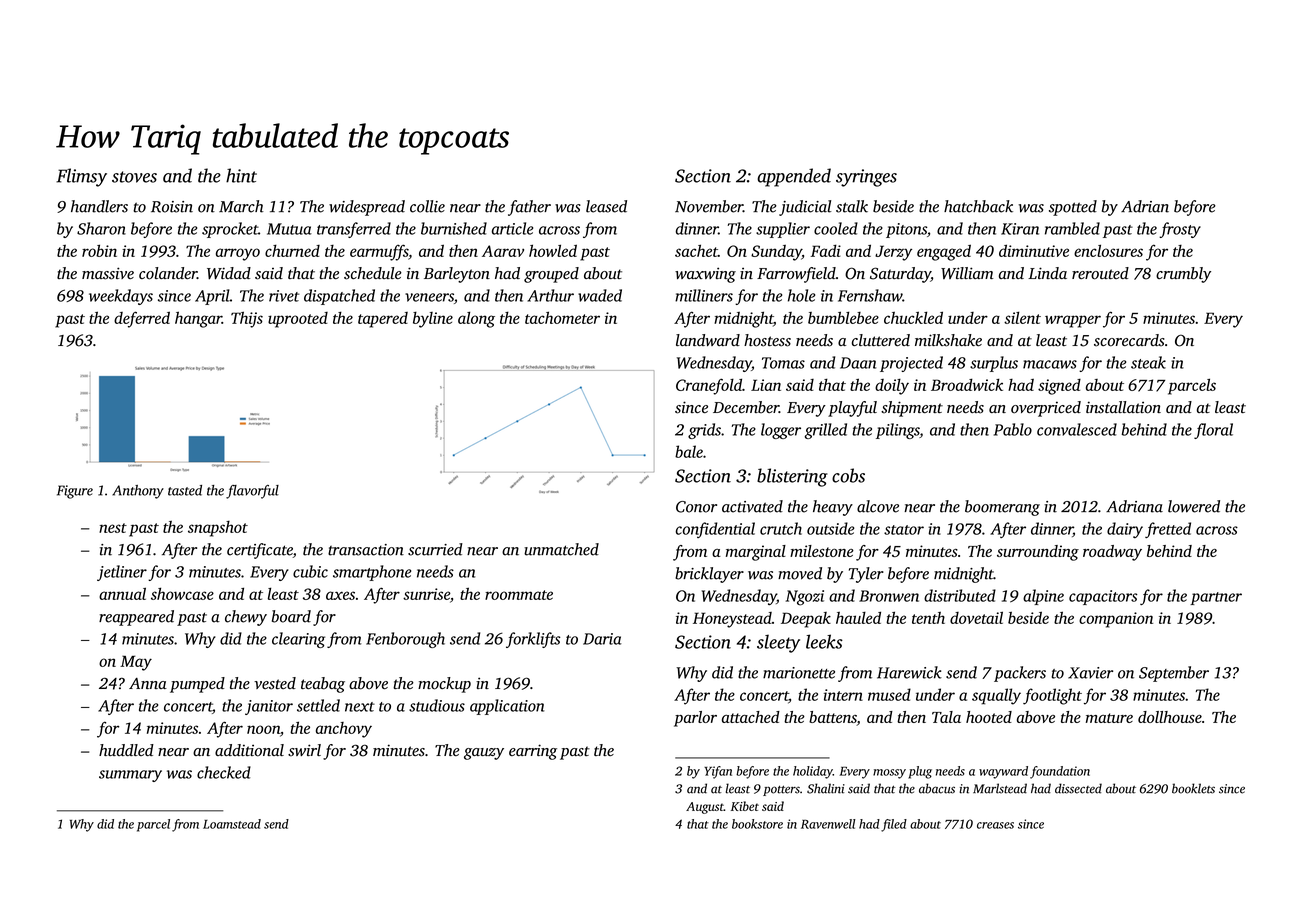  What do you see at coordinates (904, 530) in the screenshot?
I see `stator` at bounding box center [904, 530].
